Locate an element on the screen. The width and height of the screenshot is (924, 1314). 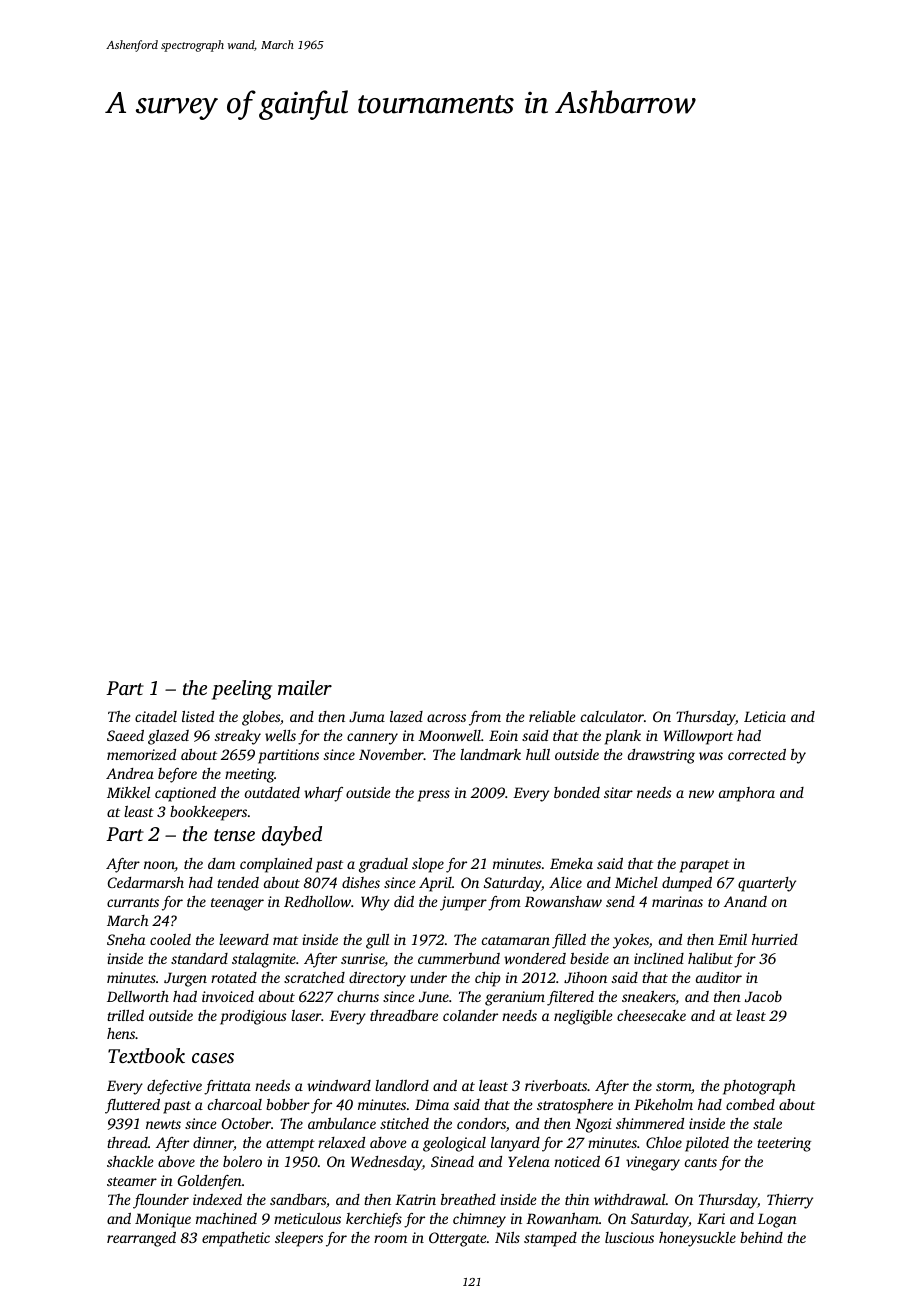
Nils is located at coordinates (507, 1237).
